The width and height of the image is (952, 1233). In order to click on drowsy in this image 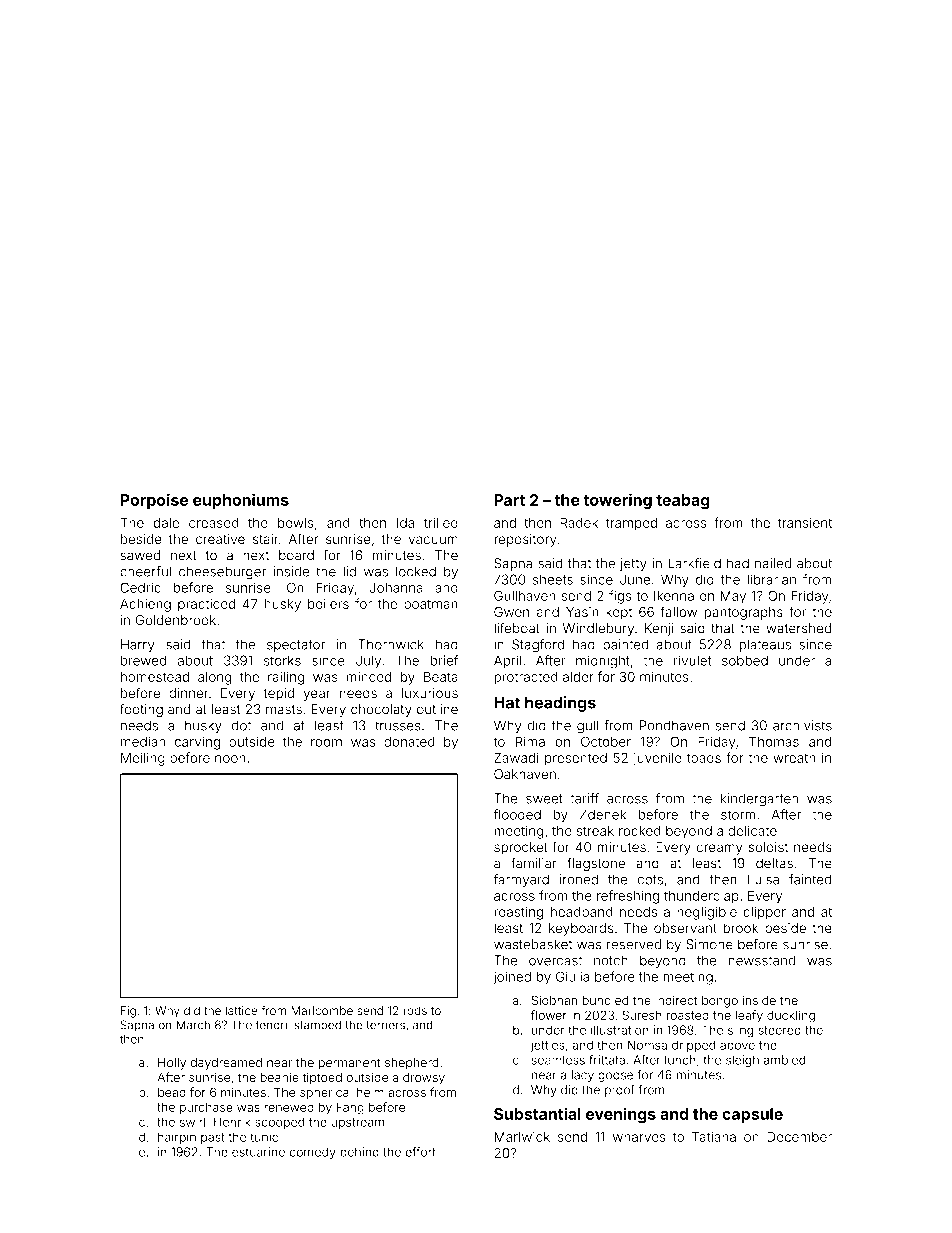, I will do `click(424, 1079)`.
